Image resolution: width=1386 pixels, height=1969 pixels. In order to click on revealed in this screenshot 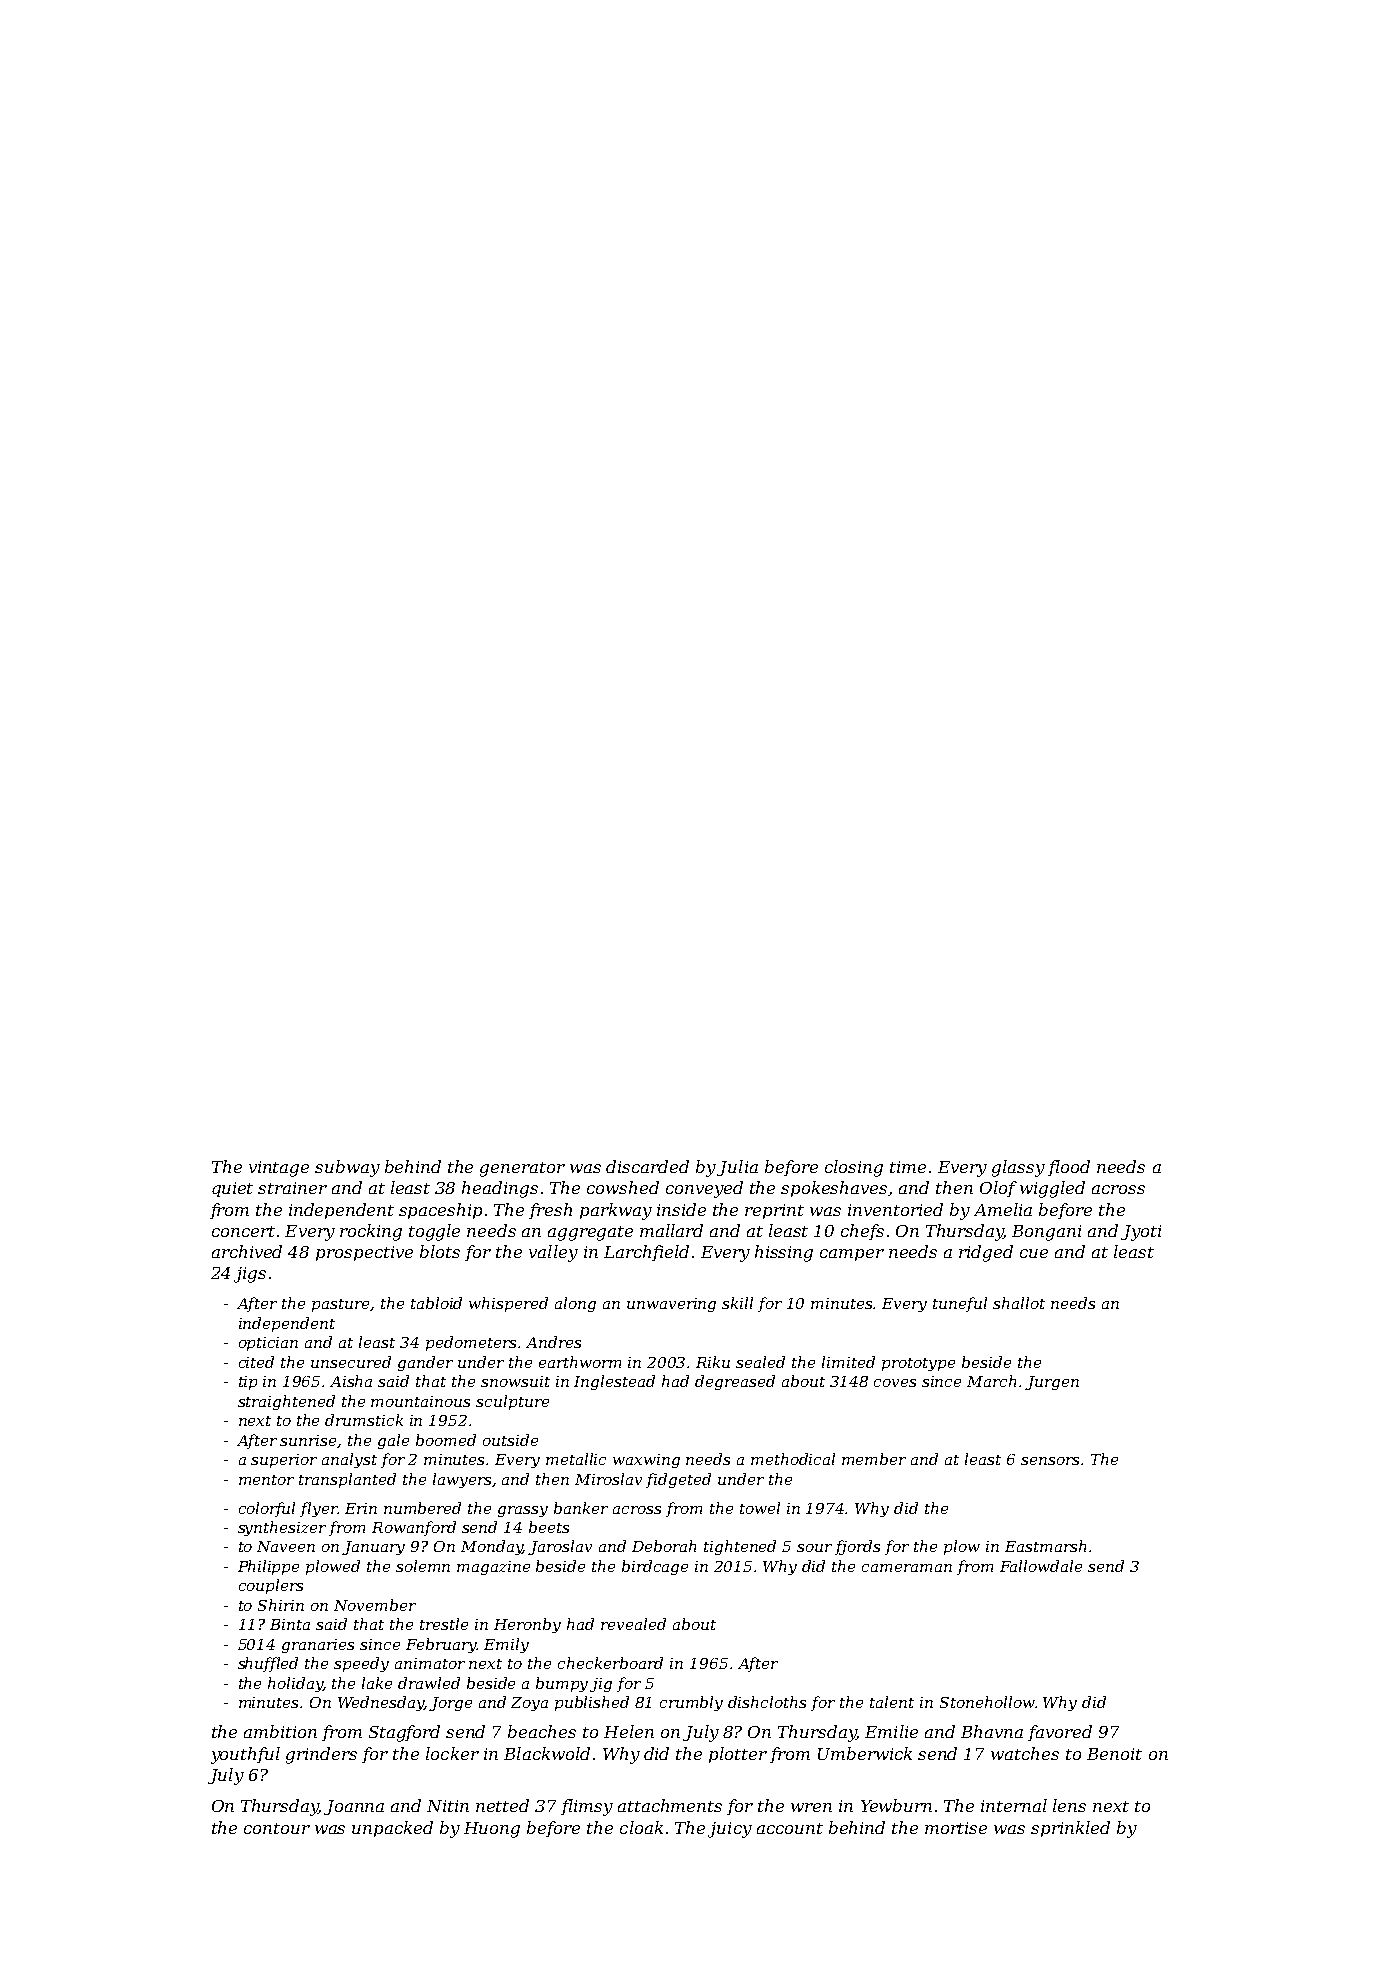, I will do `click(633, 1624)`.
